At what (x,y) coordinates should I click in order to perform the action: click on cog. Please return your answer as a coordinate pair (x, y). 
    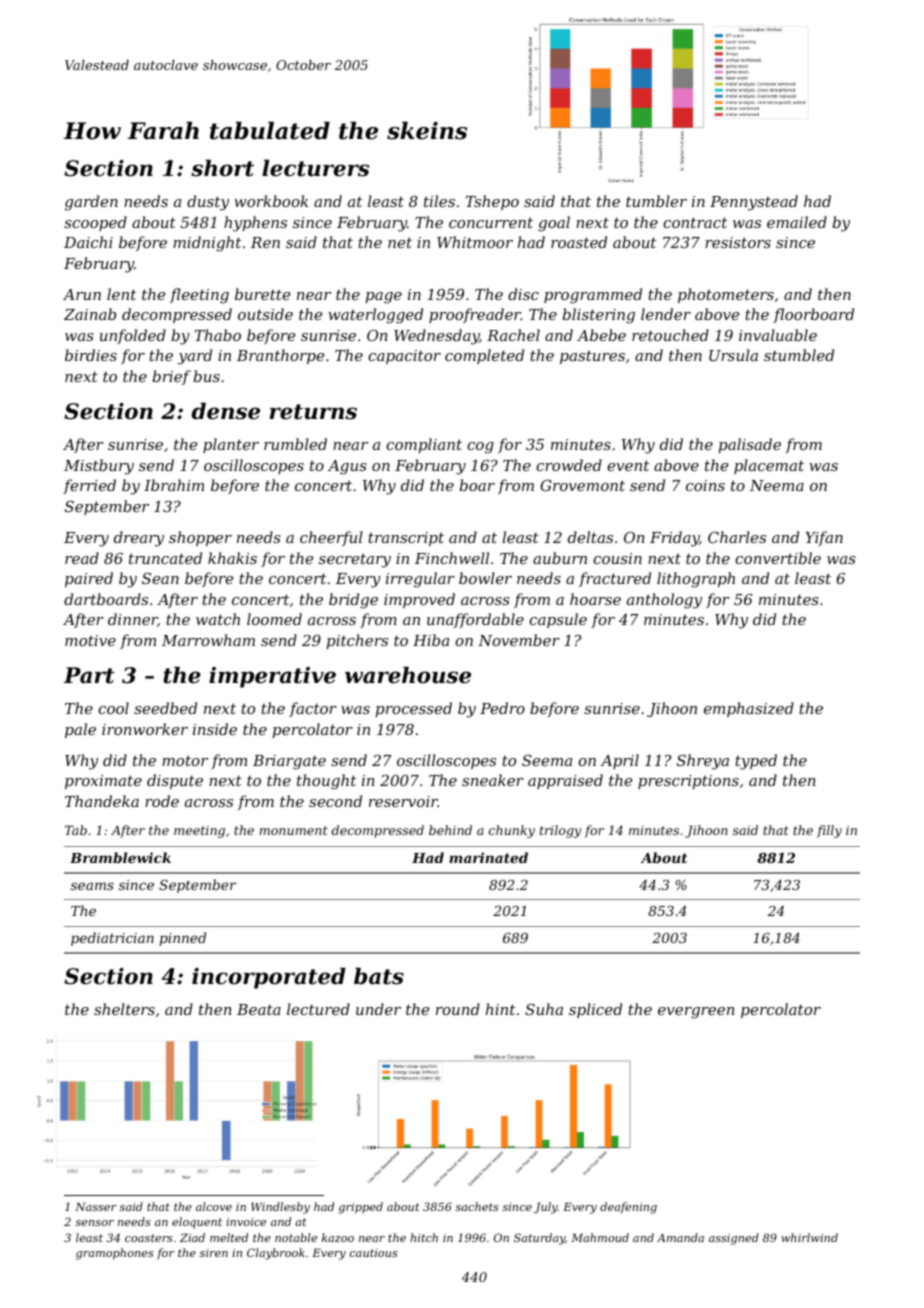
    Looking at the image, I should click on (480, 448).
